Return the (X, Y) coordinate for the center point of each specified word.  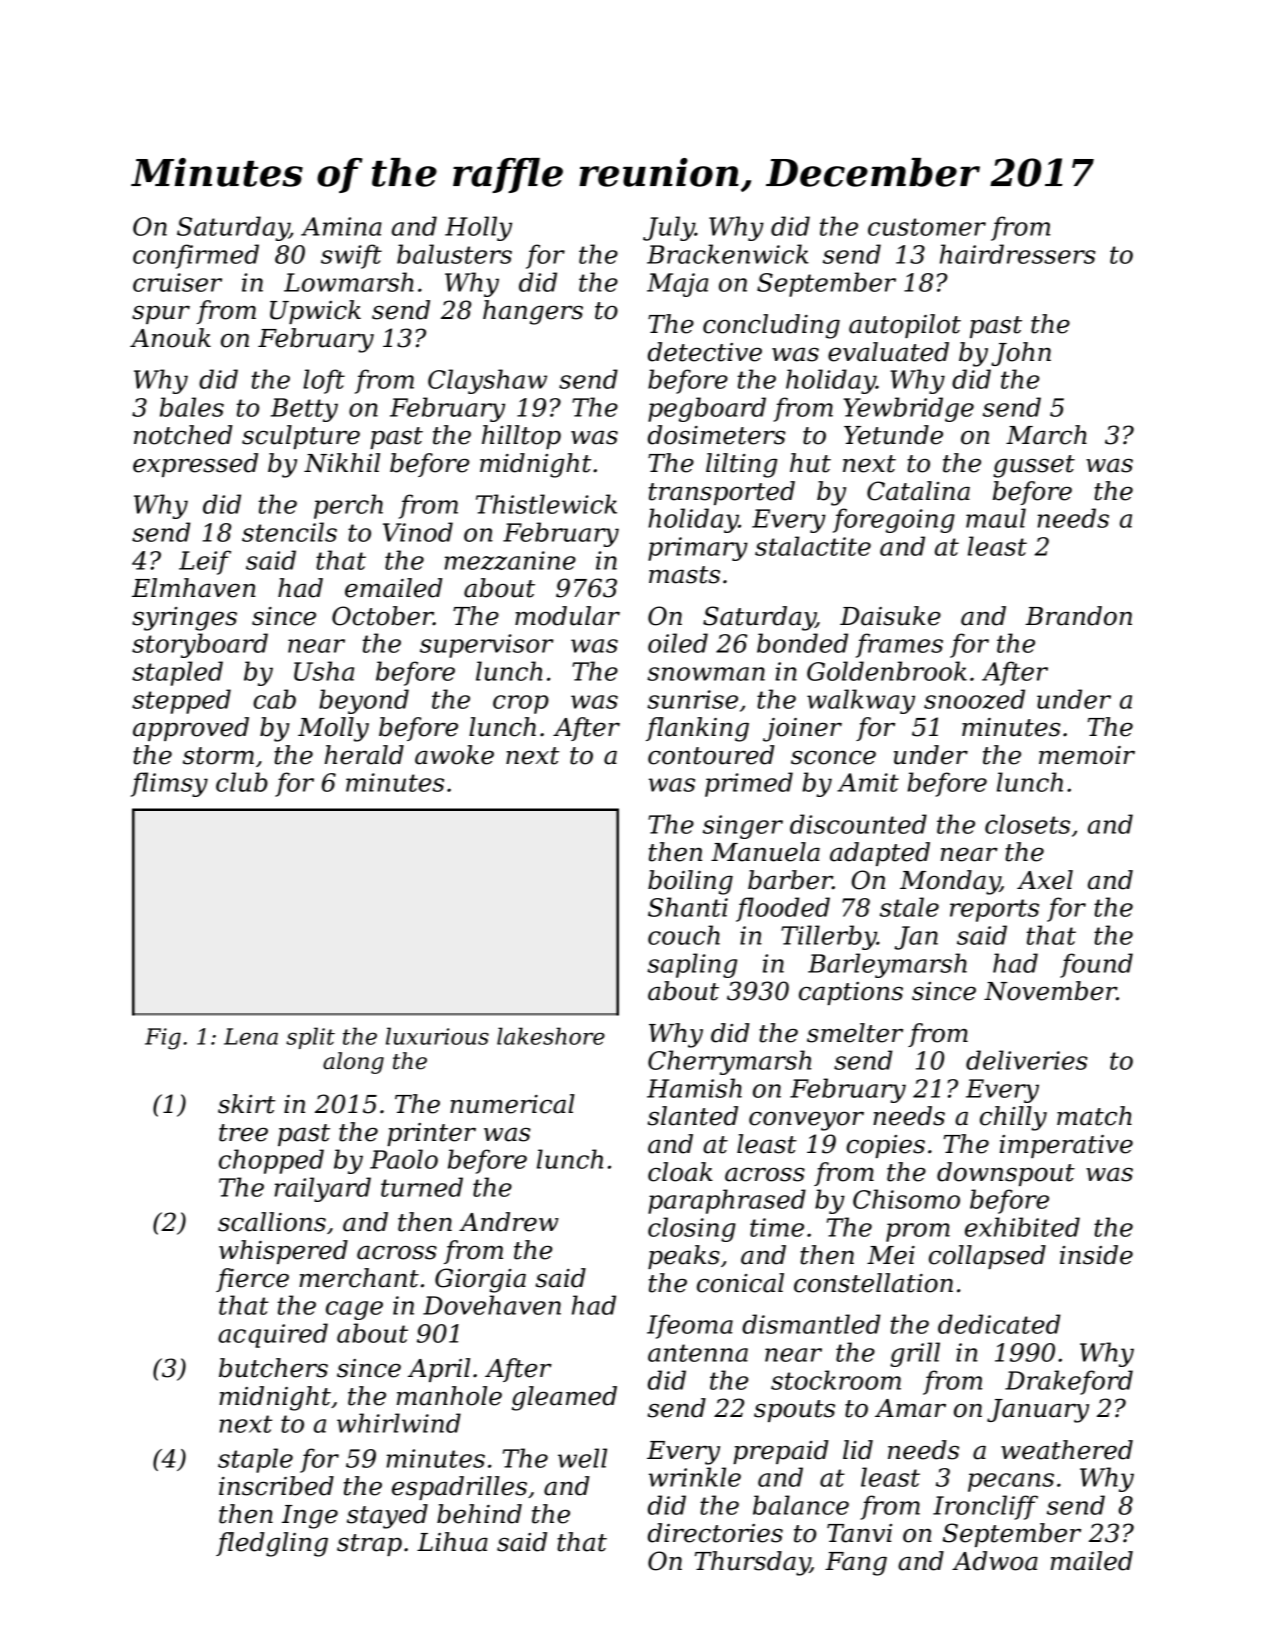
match (1094, 1116)
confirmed (196, 256)
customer (927, 227)
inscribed (276, 1486)
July (669, 228)
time (777, 1227)
